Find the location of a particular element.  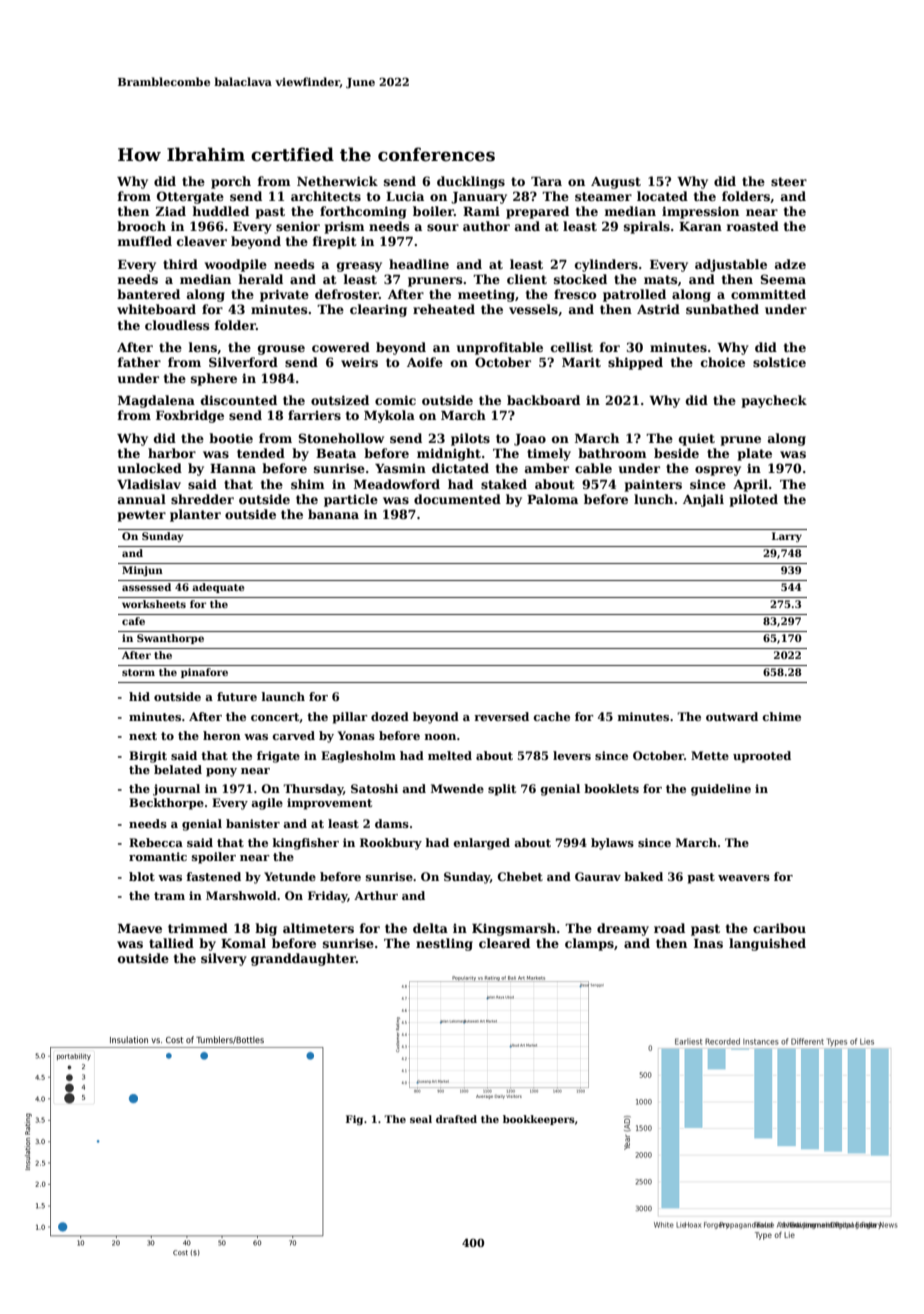

vessels is located at coordinates (533, 309).
